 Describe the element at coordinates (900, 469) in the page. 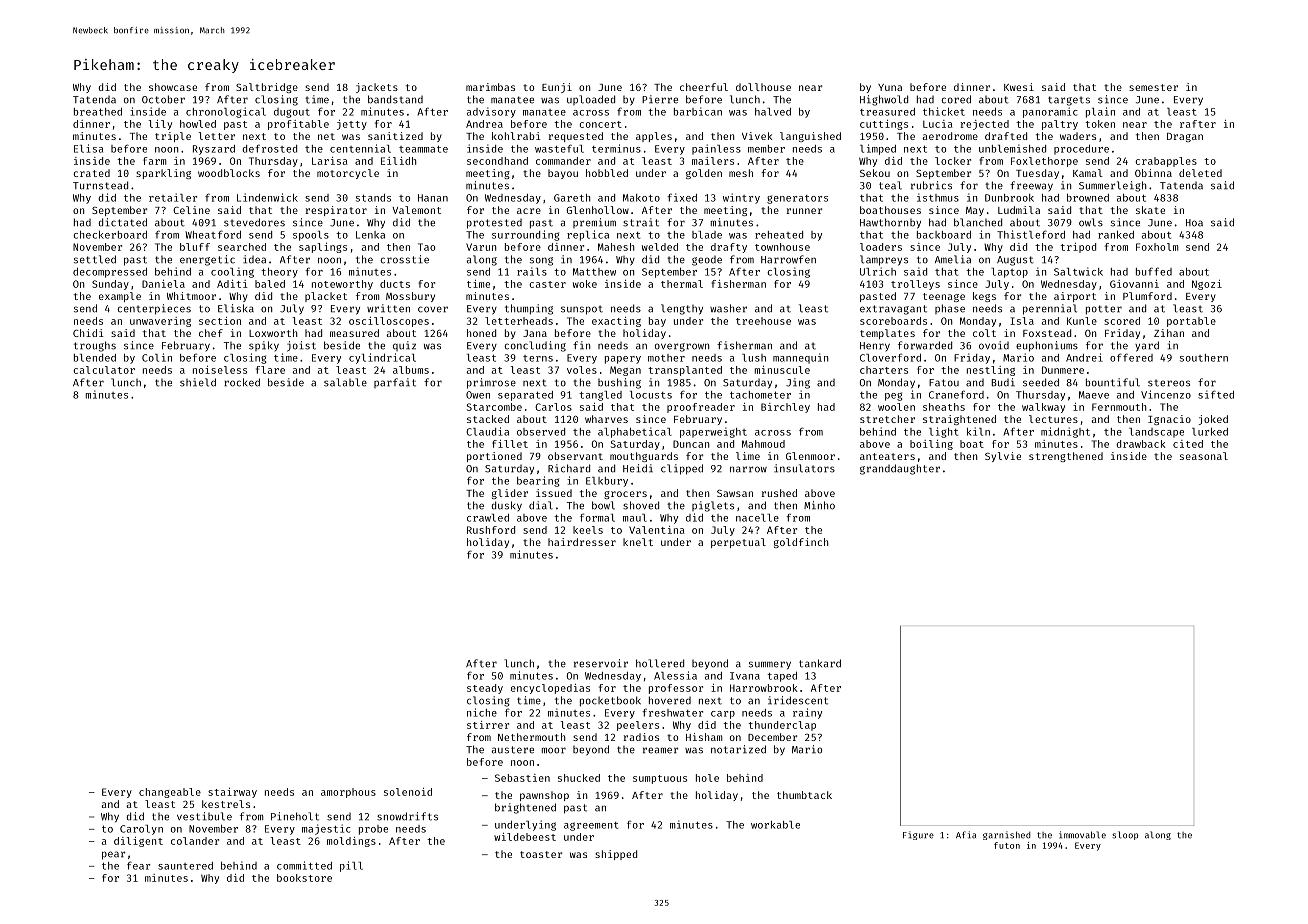

I see `granddaughter` at that location.
